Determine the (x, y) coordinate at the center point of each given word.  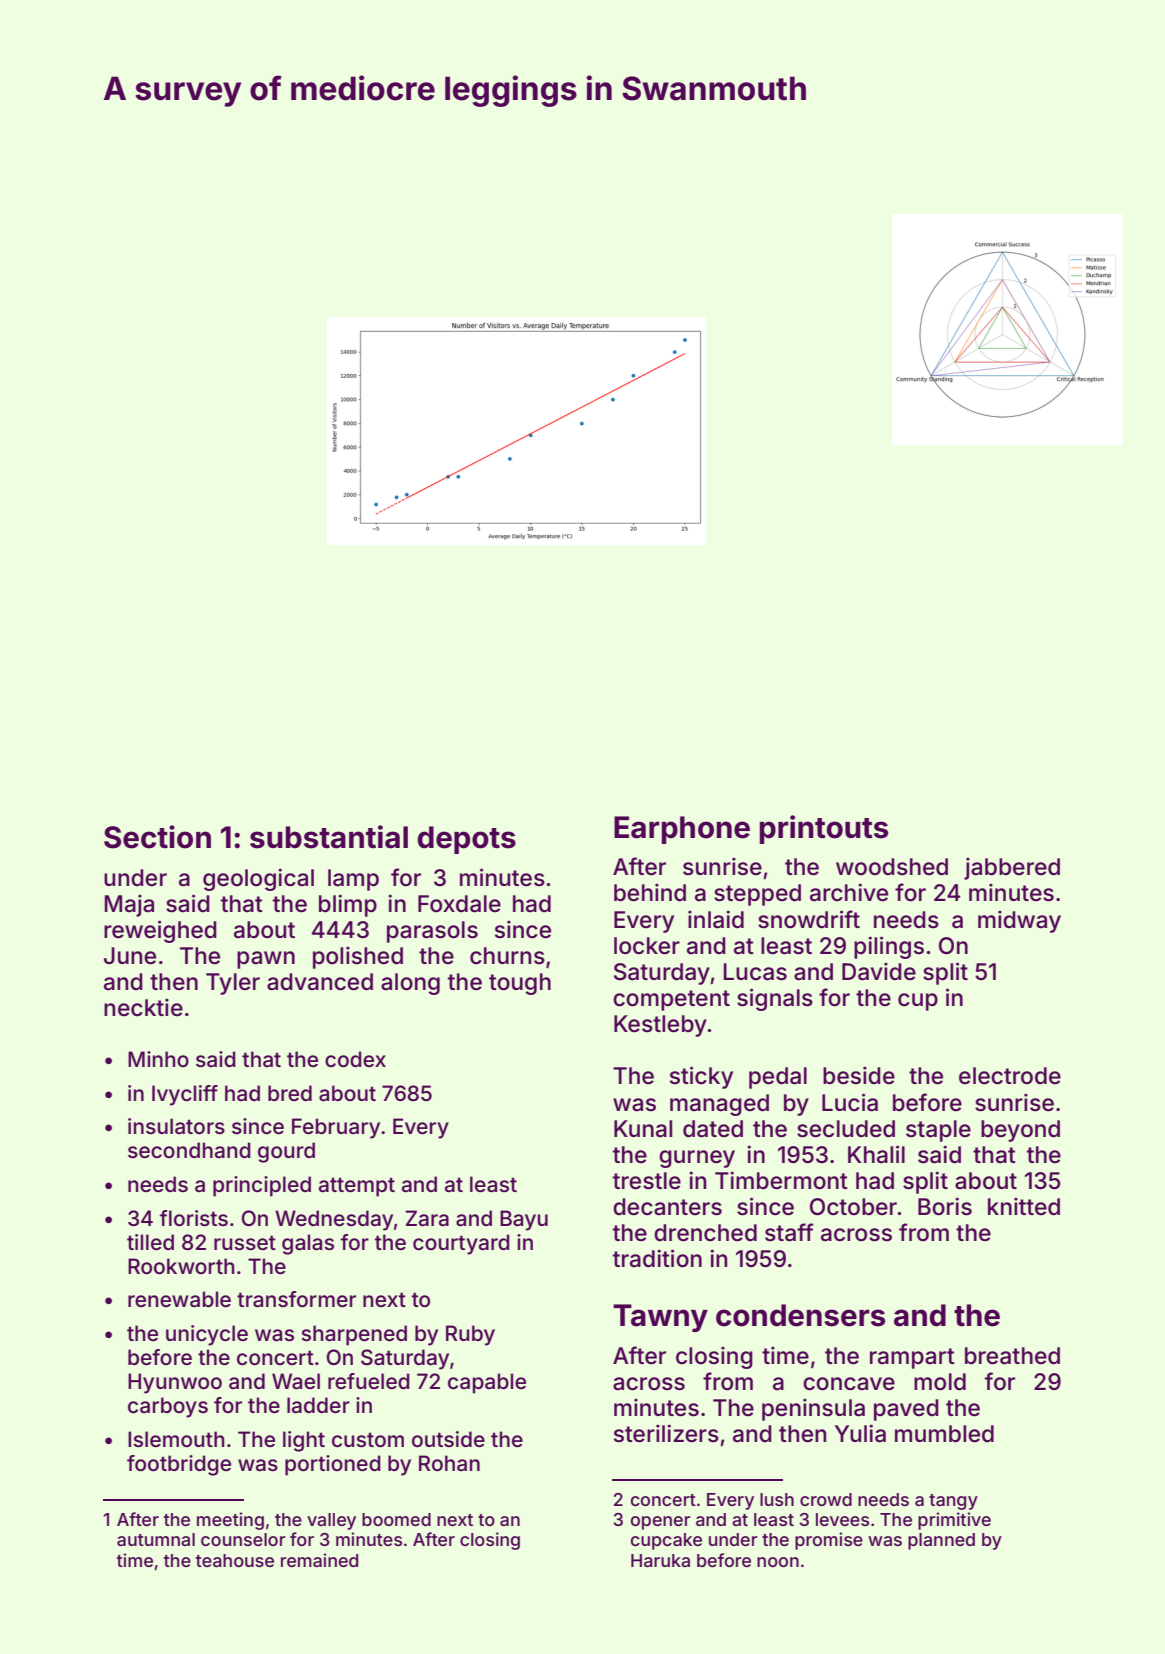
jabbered (1012, 868)
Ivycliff (185, 1095)
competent (671, 1000)
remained (319, 1560)
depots (467, 840)
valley (331, 1521)
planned (941, 1541)
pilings (889, 947)
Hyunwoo (175, 1383)
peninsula (813, 1409)
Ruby (470, 1335)
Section (157, 837)
